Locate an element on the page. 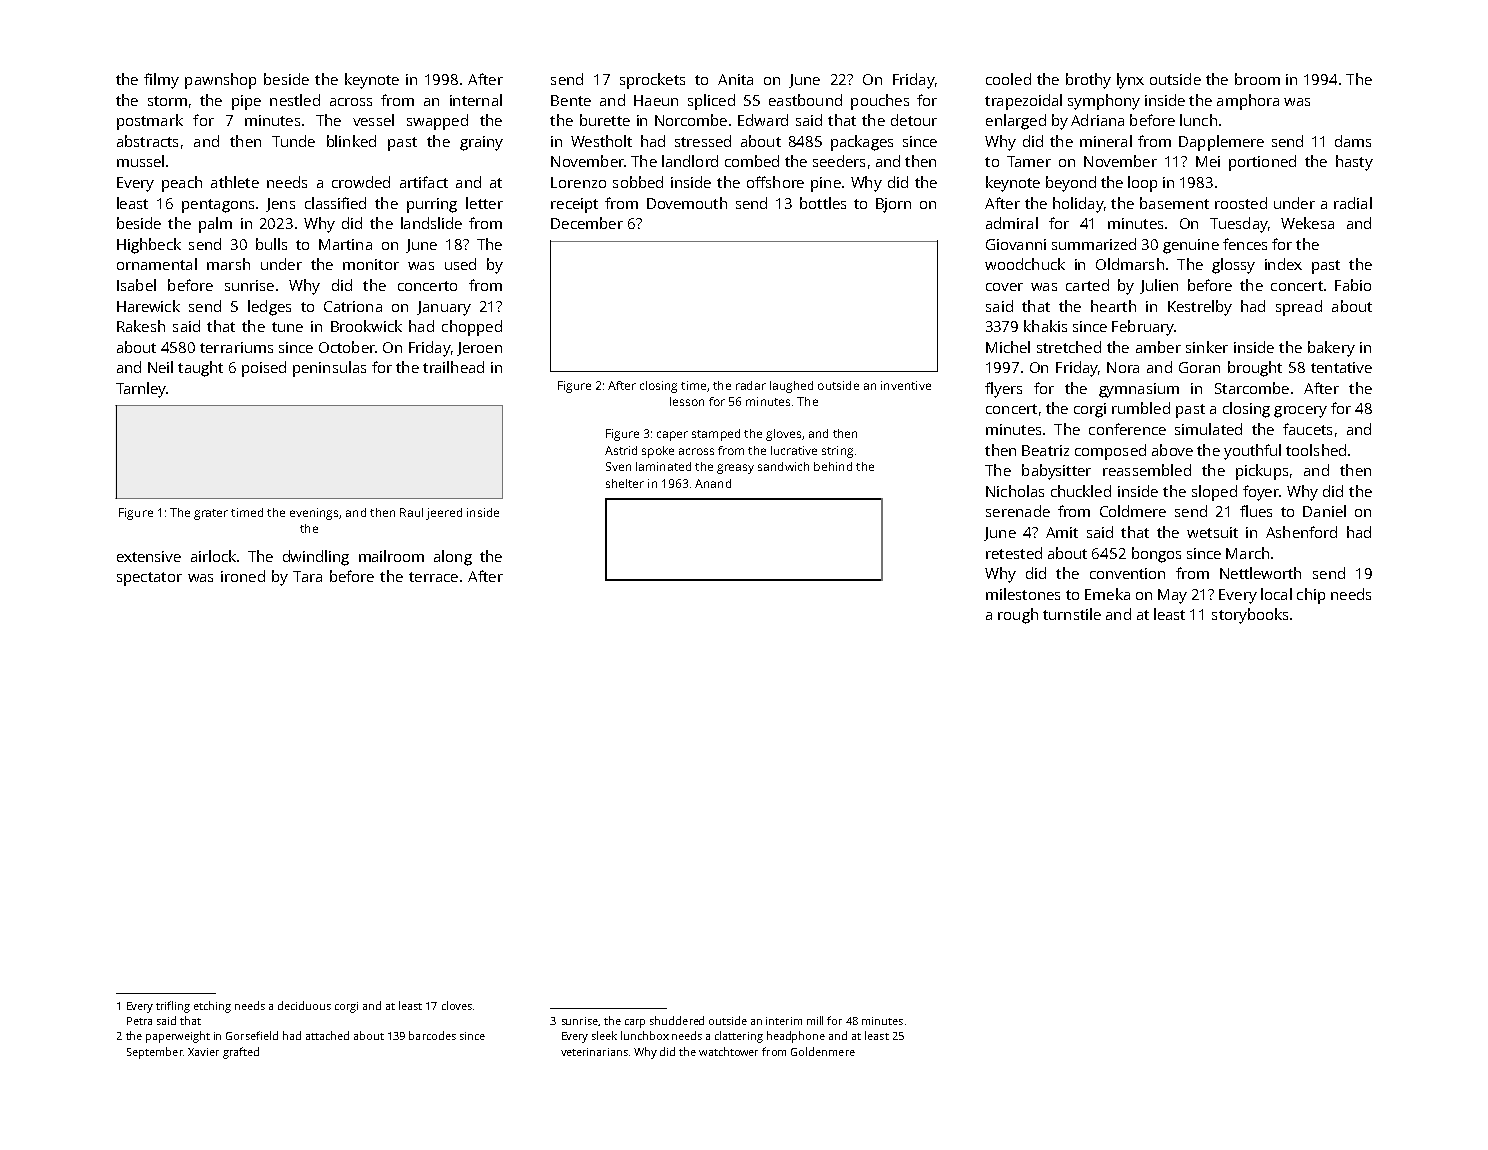 This page has width=1488, height=1150. sprockets is located at coordinates (652, 81).
